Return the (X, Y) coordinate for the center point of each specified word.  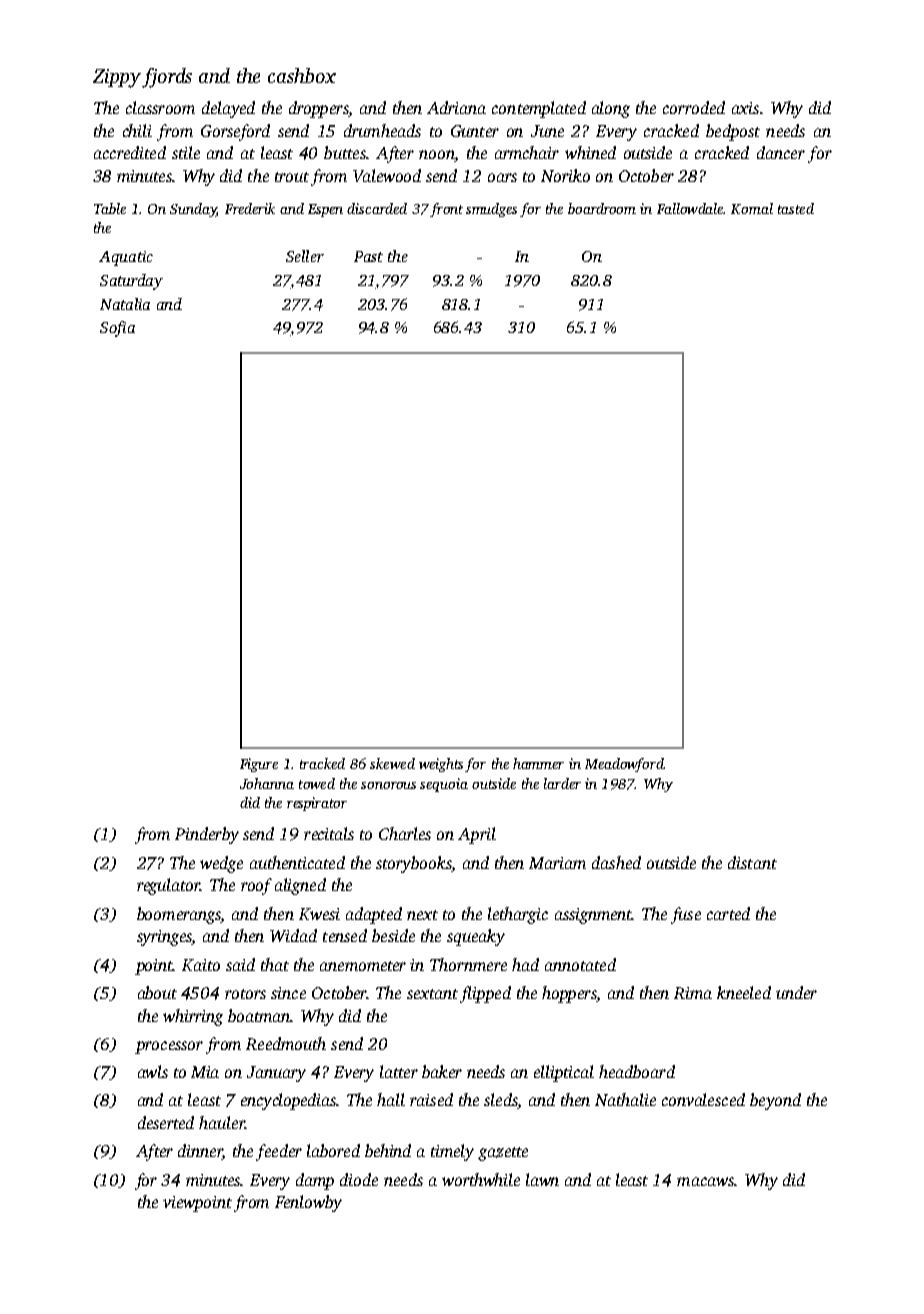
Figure (259, 765)
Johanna (267, 783)
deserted (166, 1122)
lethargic (518, 915)
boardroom (602, 208)
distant (752, 862)
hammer (538, 763)
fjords (167, 78)
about (157, 992)
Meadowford (624, 765)
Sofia (117, 329)
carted (728, 913)
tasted (796, 208)
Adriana (456, 107)
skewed (392, 763)
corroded (694, 107)
